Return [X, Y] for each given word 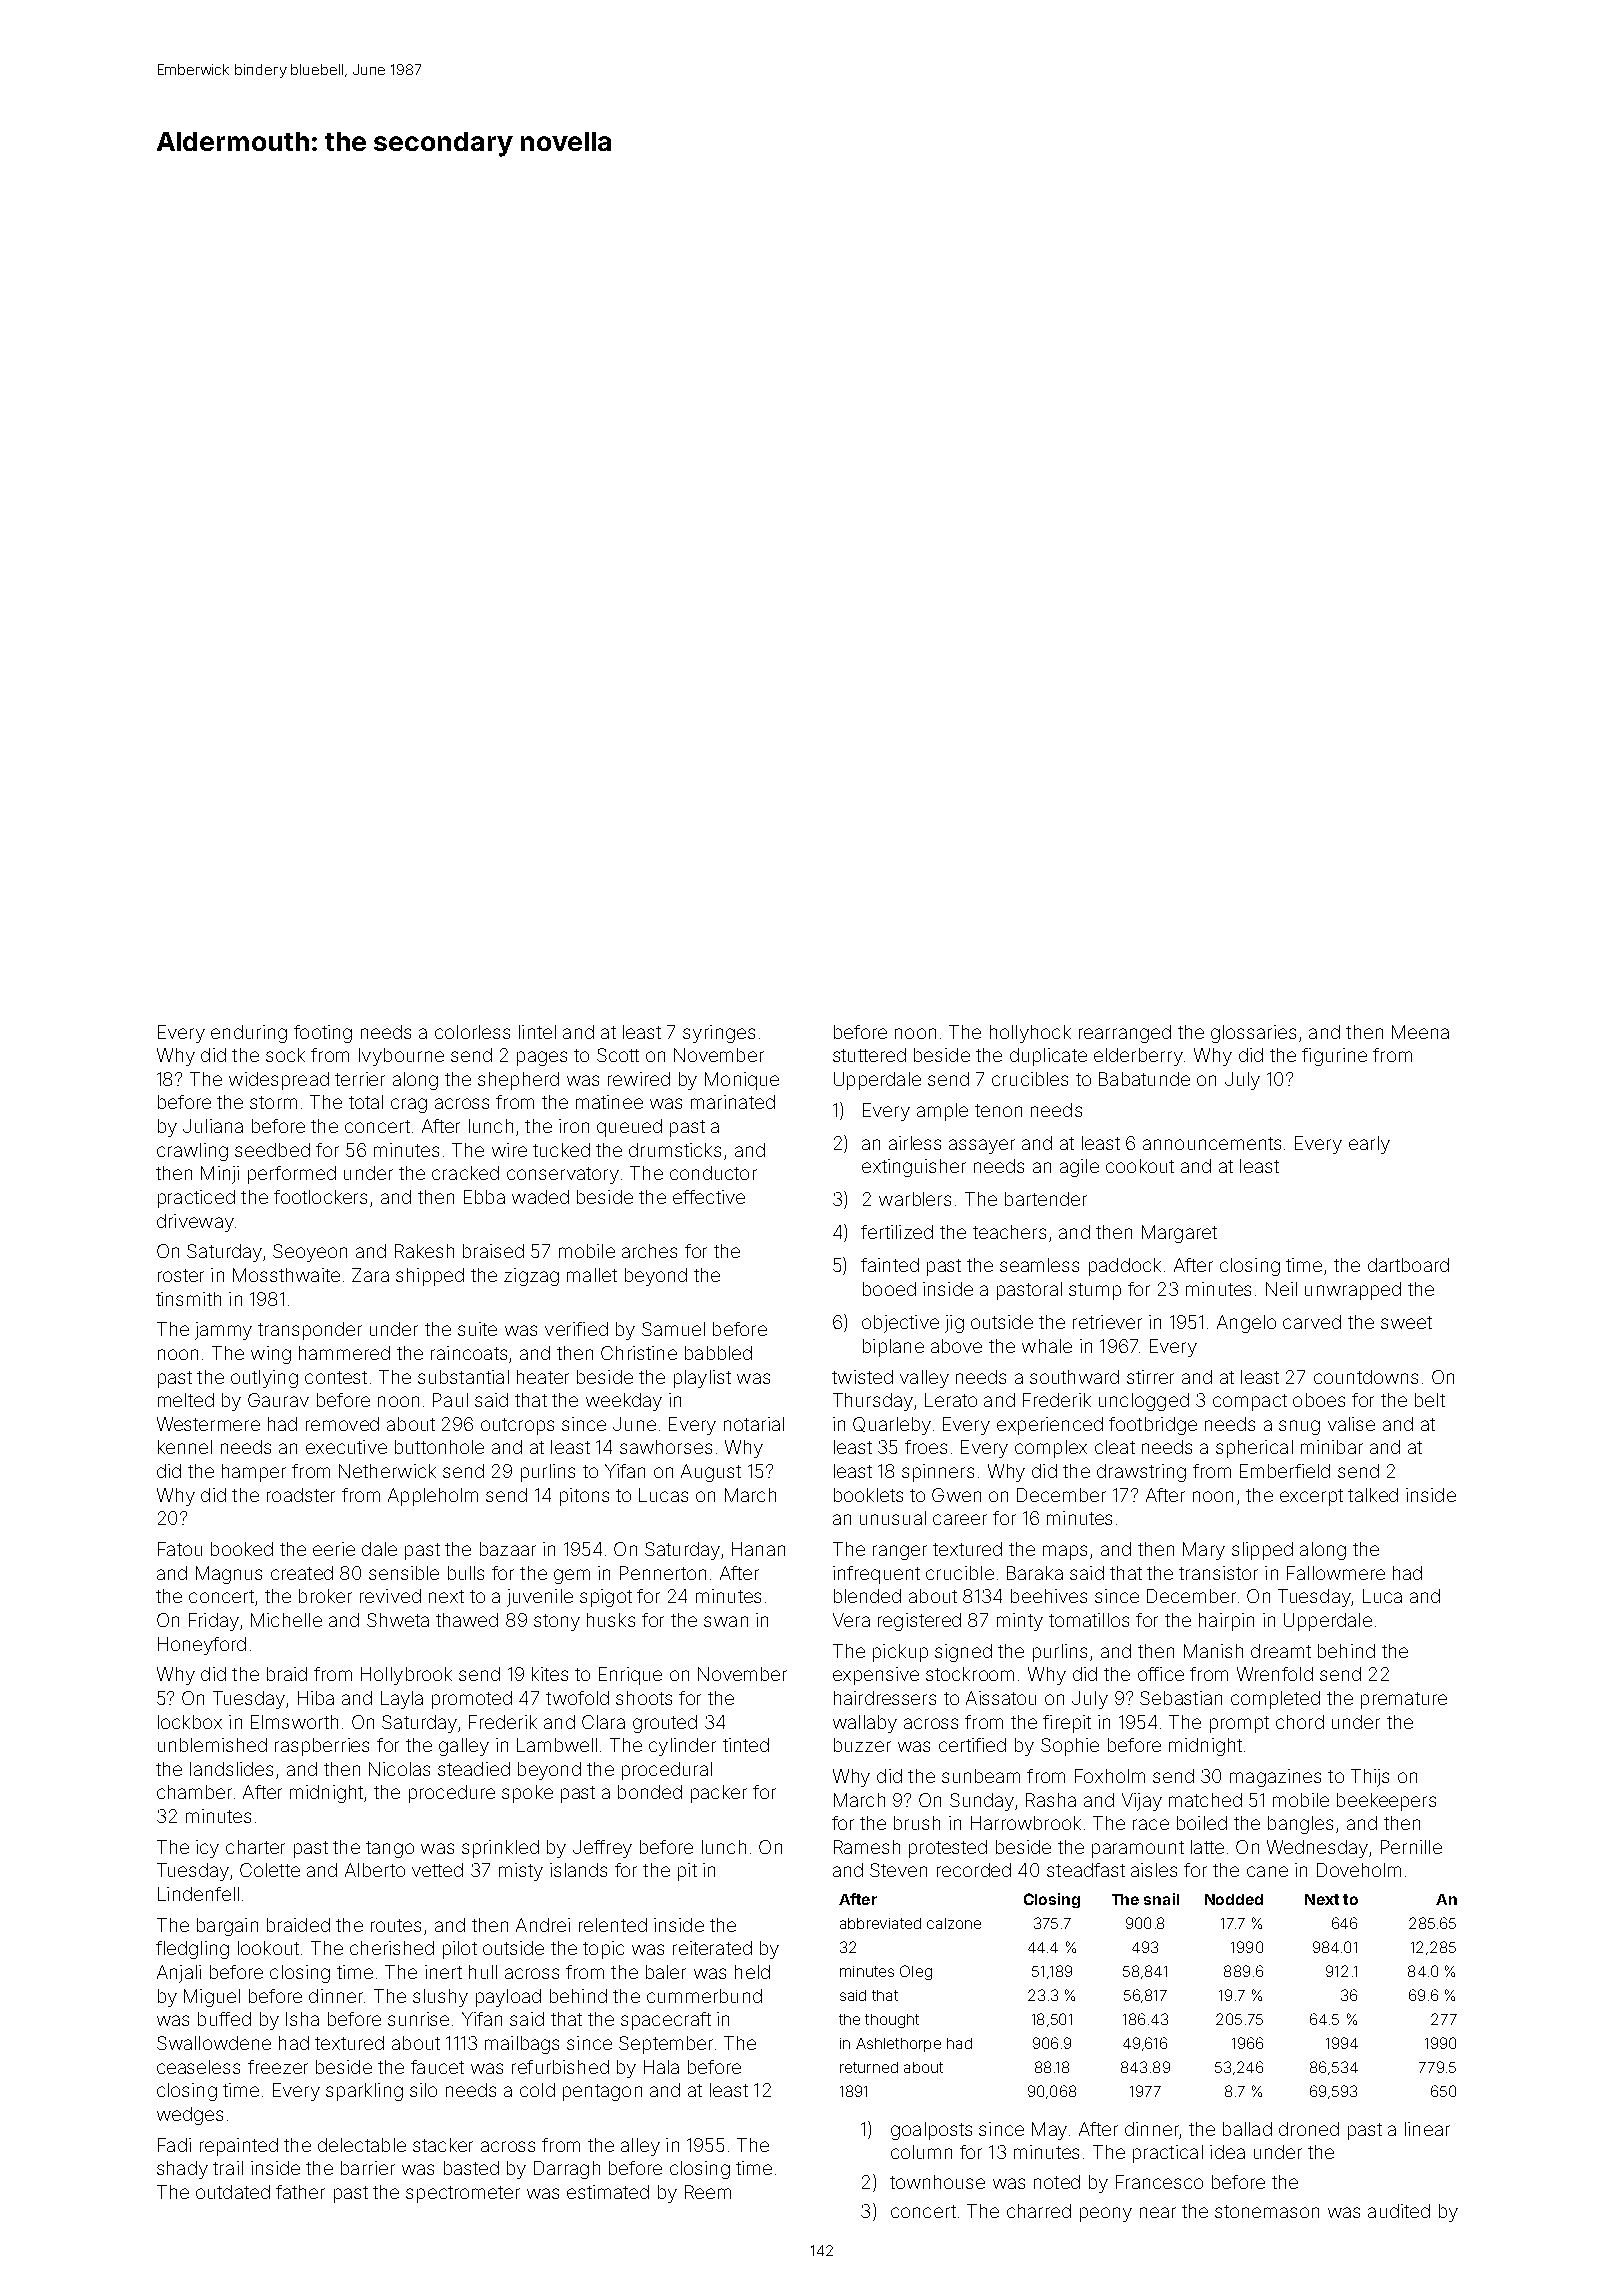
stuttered [869, 1055]
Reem [708, 2192]
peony [1106, 2214]
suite [477, 1329]
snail [1161, 1899]
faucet [437, 2067]
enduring [249, 1034]
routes [396, 1925]
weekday [624, 1402]
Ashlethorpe [898, 2045]
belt [1430, 1400]
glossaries [1253, 1034]
